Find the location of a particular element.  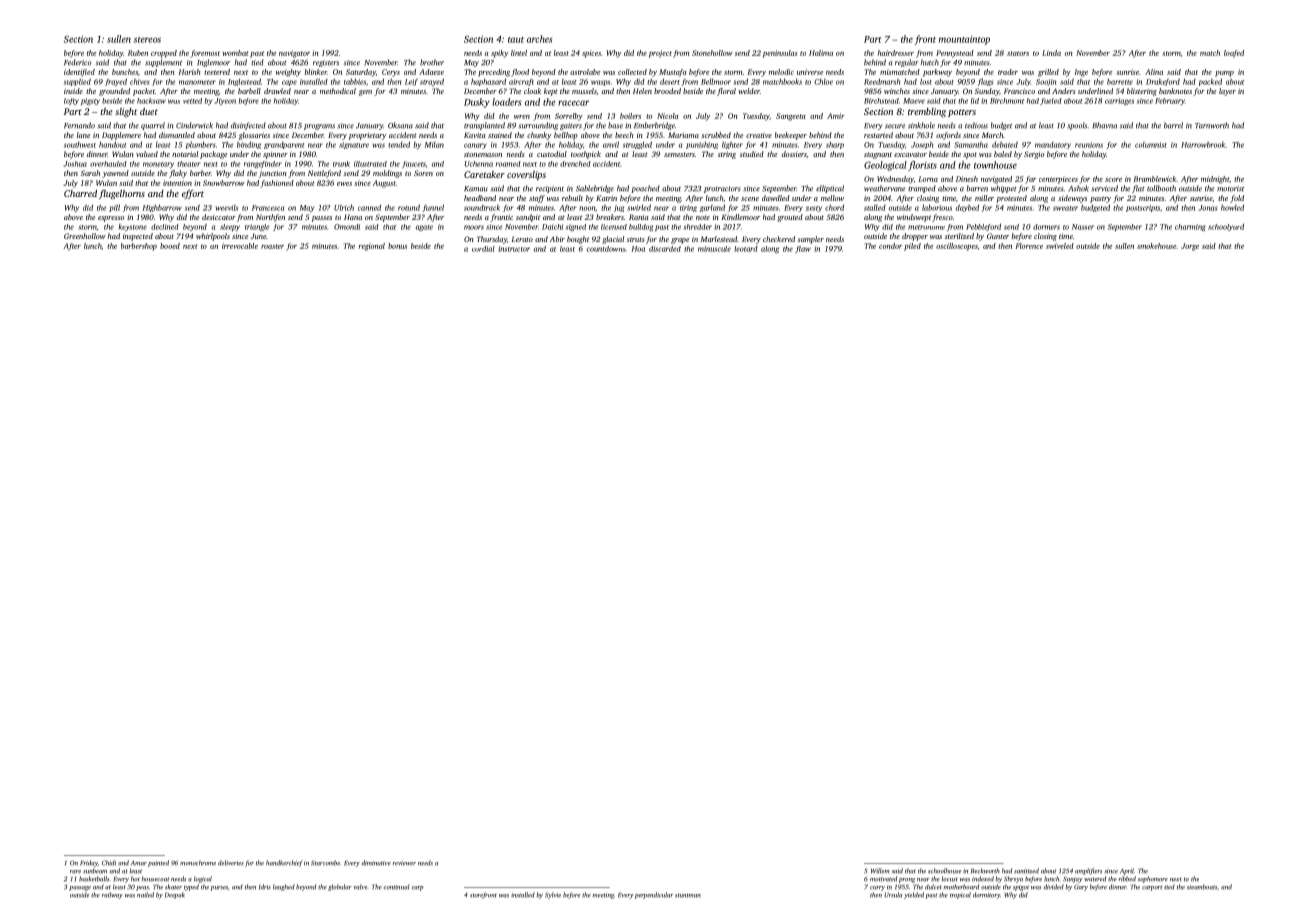

disinfected is located at coordinates (248, 126).
